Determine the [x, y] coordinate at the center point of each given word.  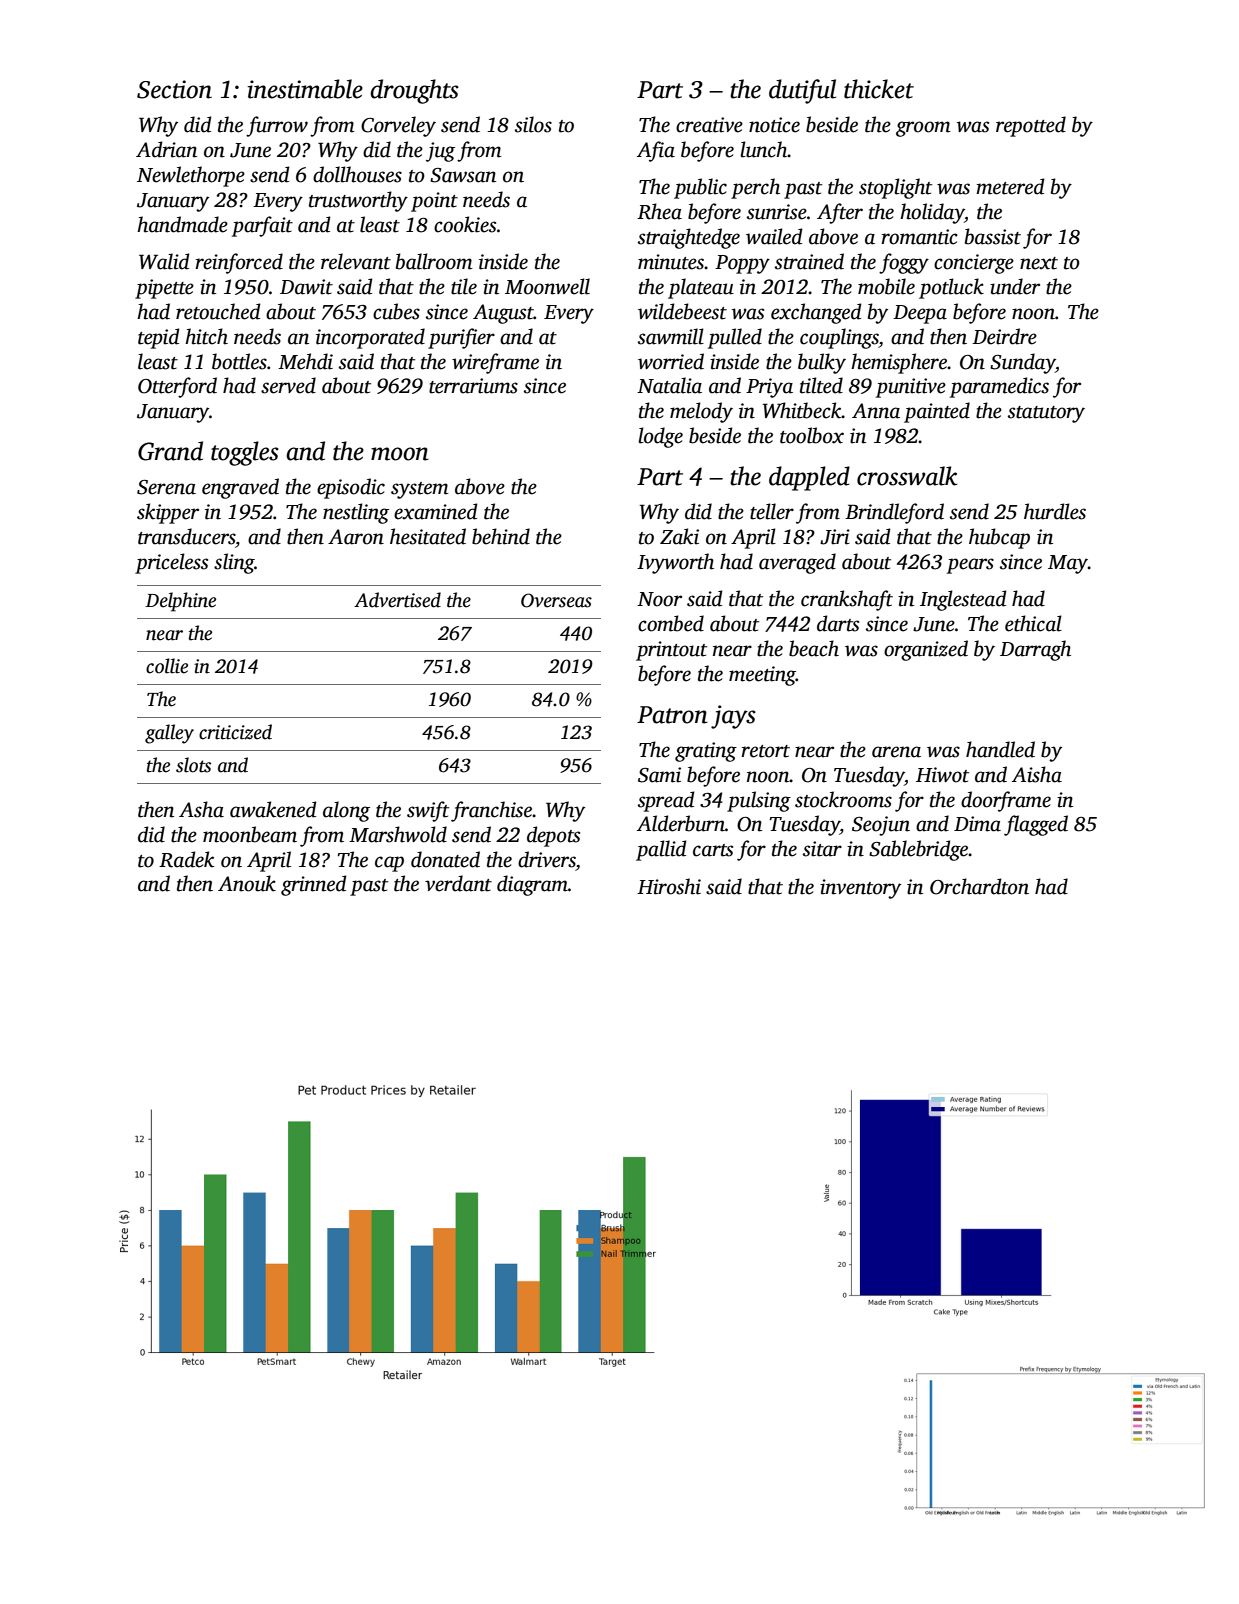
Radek [186, 859]
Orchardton [979, 886]
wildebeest [682, 311]
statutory [1046, 414]
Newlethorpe [191, 176]
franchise [492, 811]
